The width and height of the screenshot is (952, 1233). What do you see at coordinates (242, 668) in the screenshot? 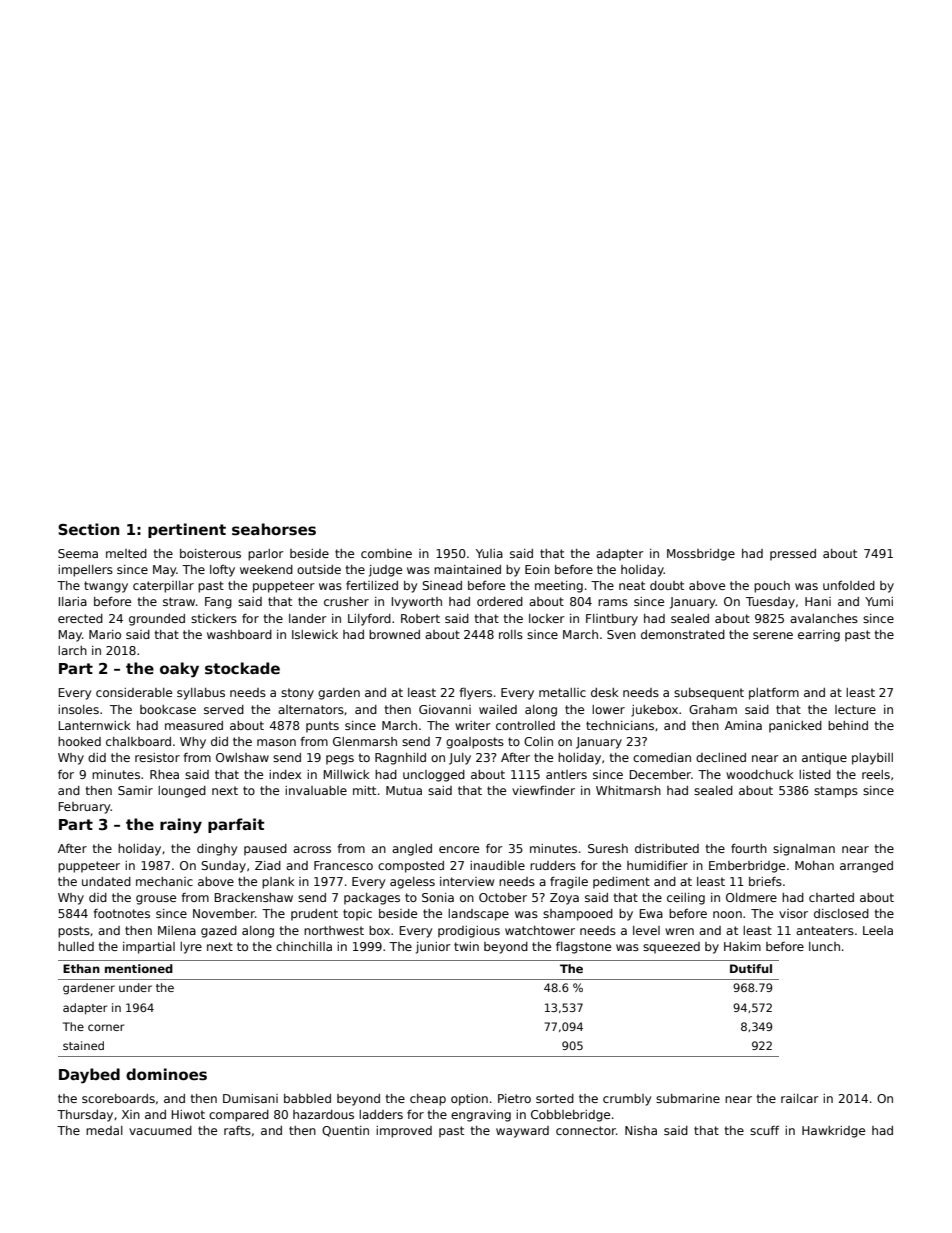
I see `stockade` at bounding box center [242, 668].
